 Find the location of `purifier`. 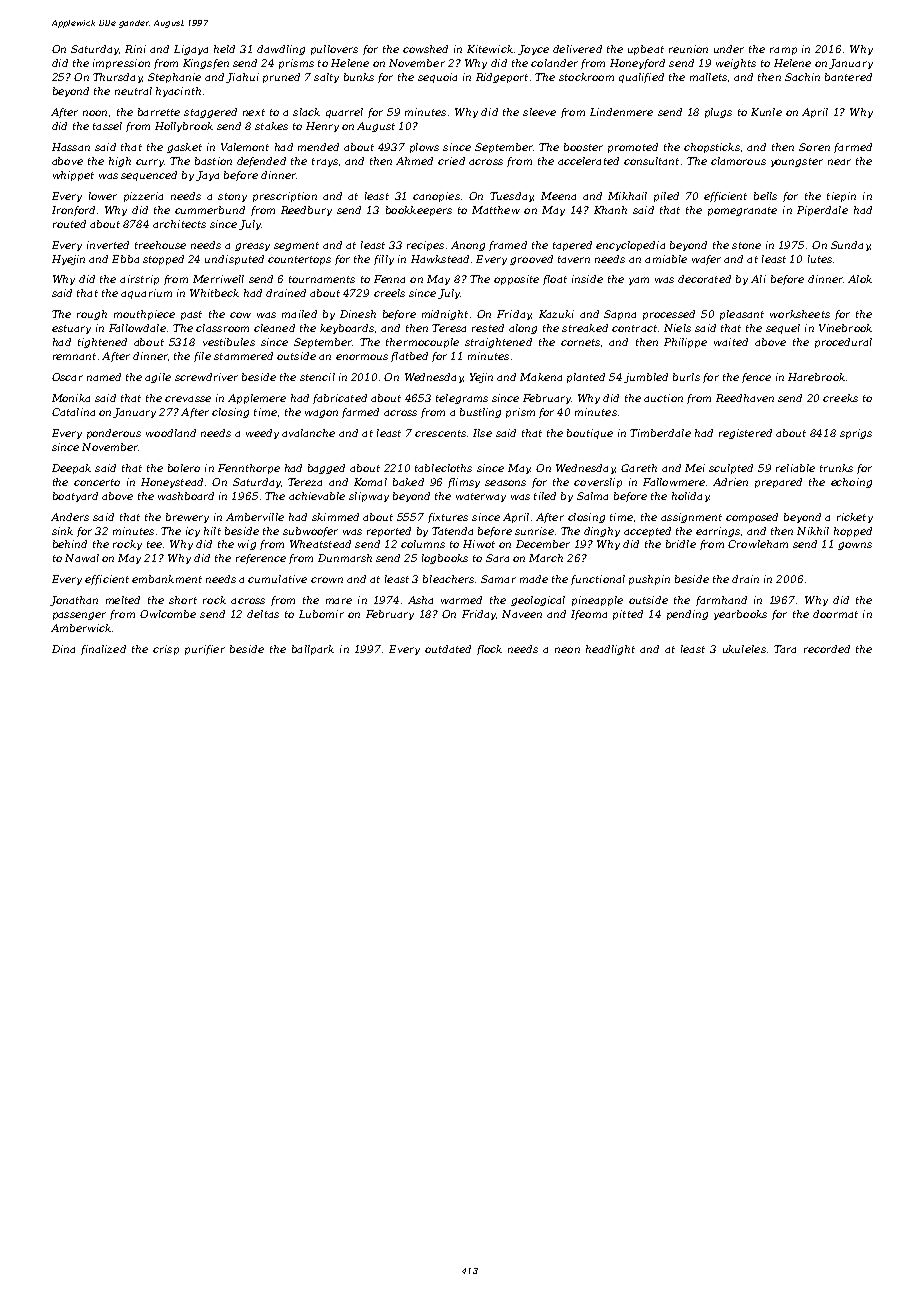

purifier is located at coordinates (205, 650).
